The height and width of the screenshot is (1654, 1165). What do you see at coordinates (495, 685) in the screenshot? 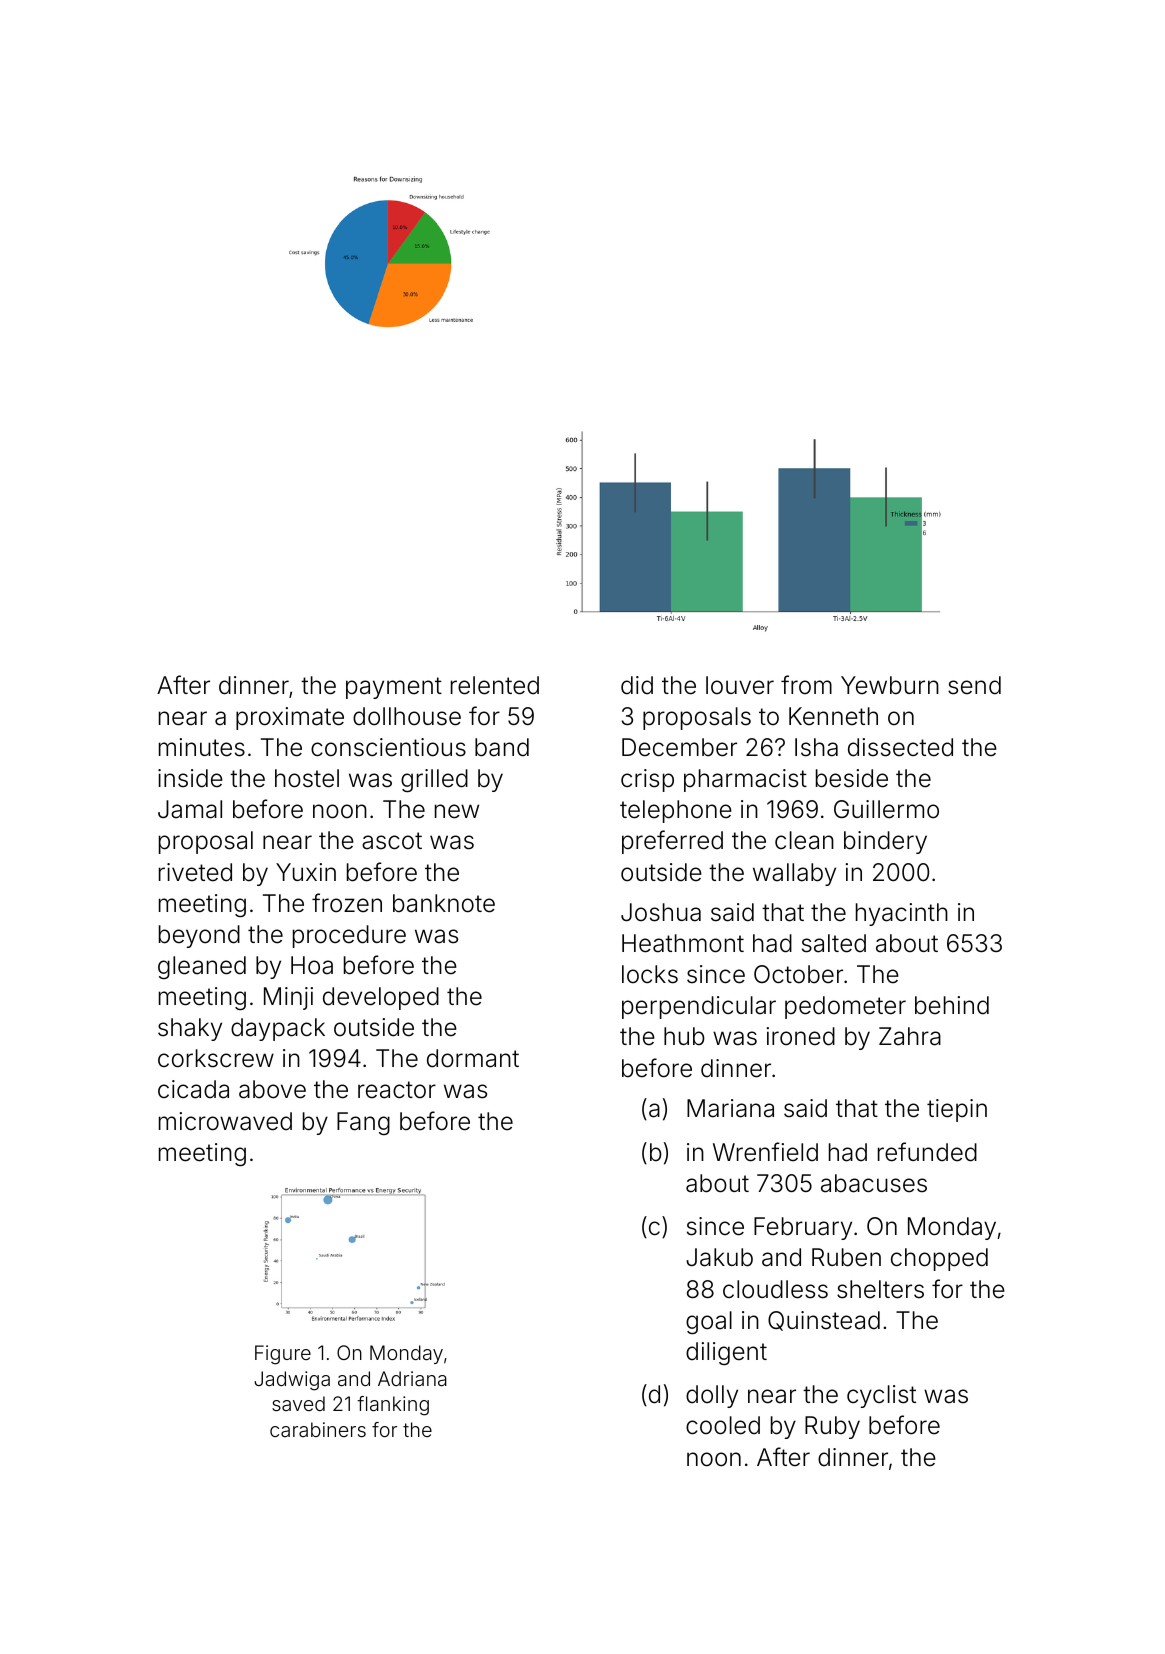
I see `relented` at bounding box center [495, 685].
